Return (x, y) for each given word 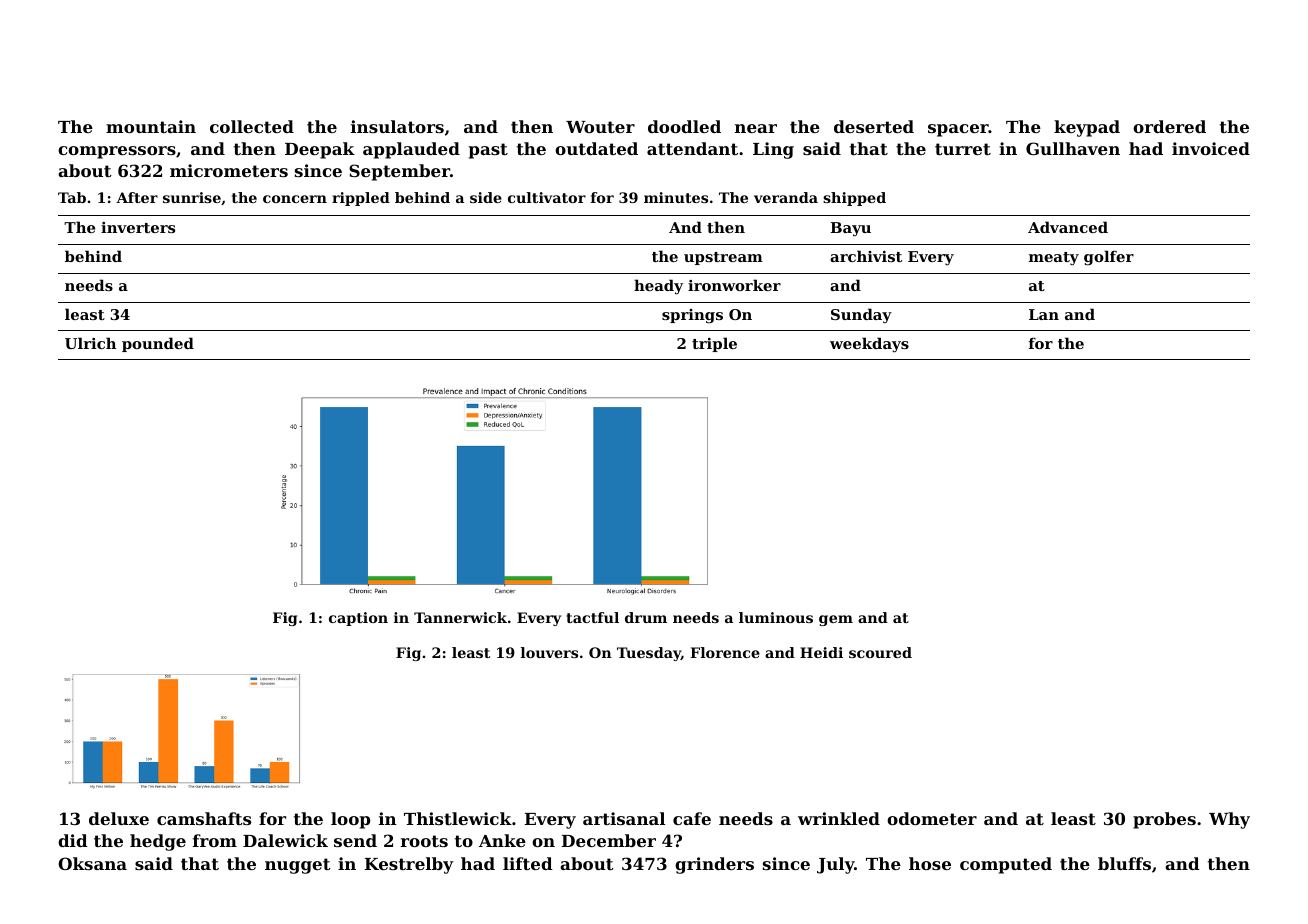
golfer (1109, 258)
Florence (725, 652)
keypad (1087, 128)
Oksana (92, 863)
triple (714, 344)
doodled (684, 126)
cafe (692, 818)
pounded (158, 344)
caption (358, 619)
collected (252, 126)
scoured (880, 652)
